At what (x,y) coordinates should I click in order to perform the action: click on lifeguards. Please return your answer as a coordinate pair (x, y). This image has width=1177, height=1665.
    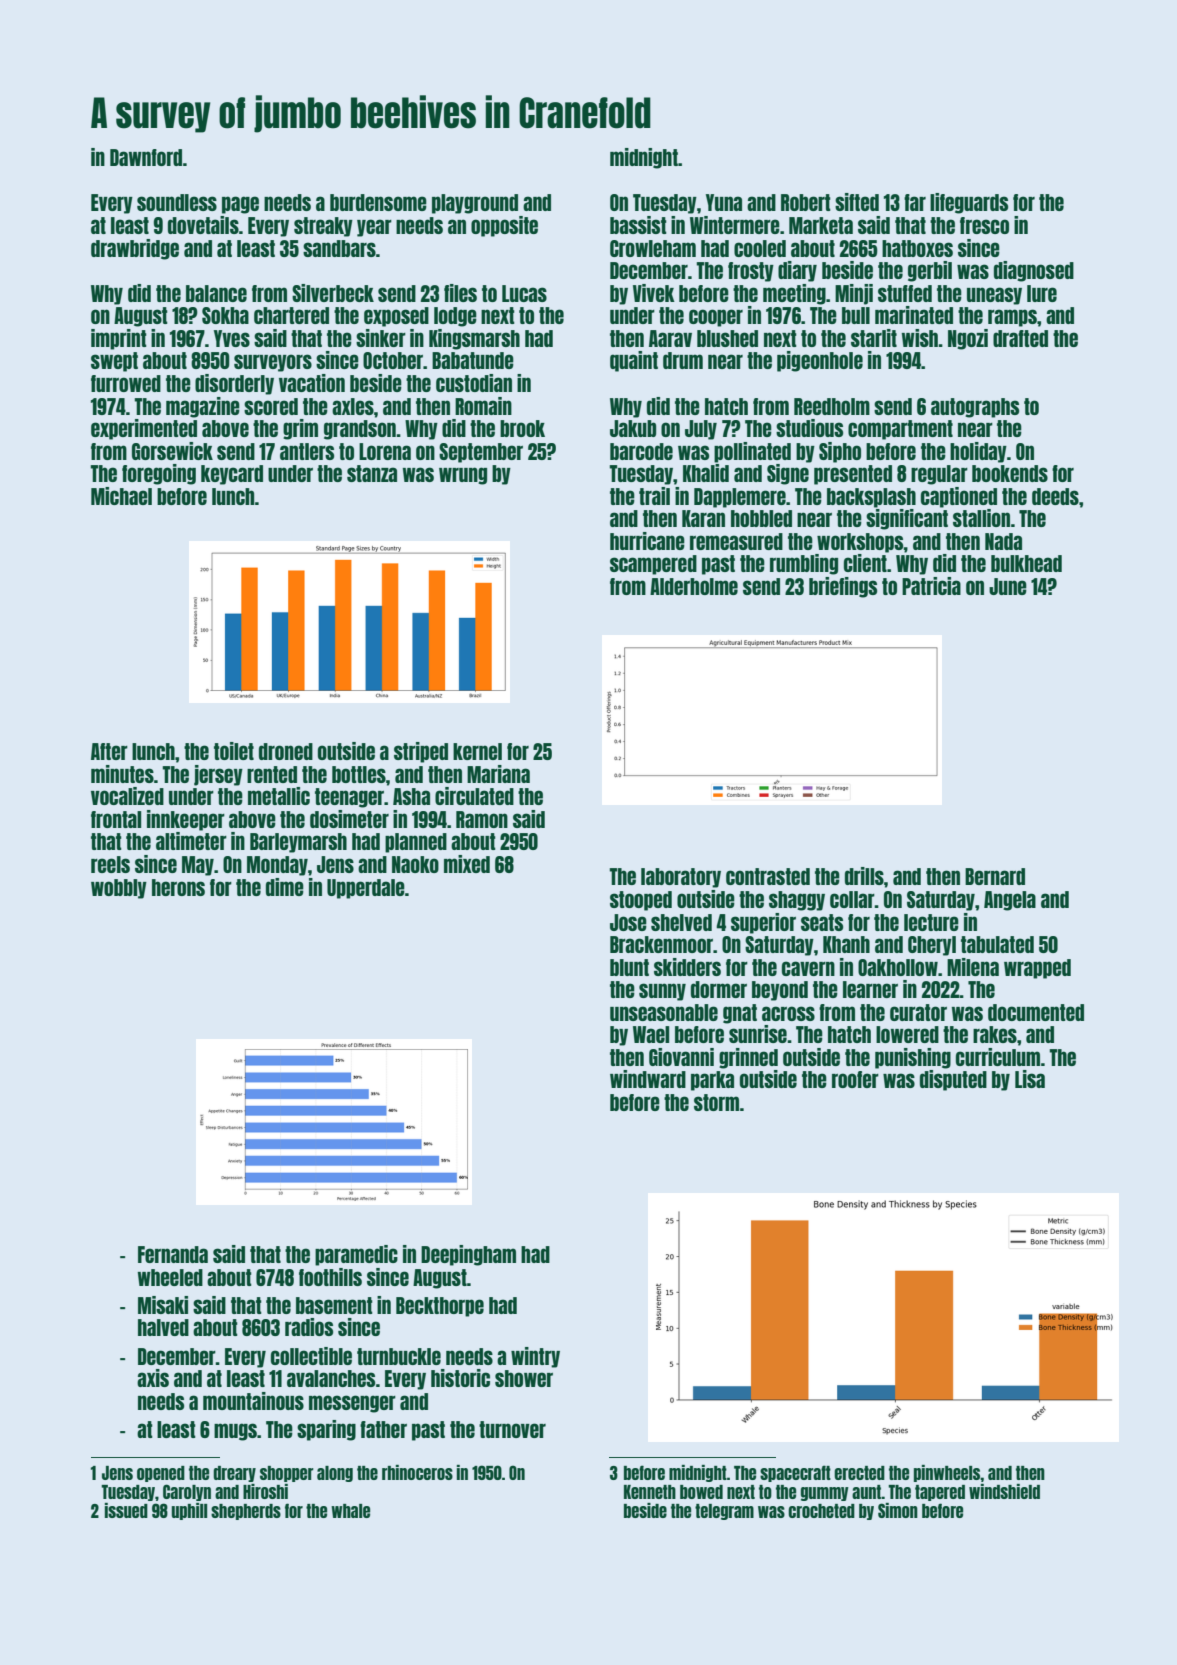
    Looking at the image, I should click on (969, 203).
